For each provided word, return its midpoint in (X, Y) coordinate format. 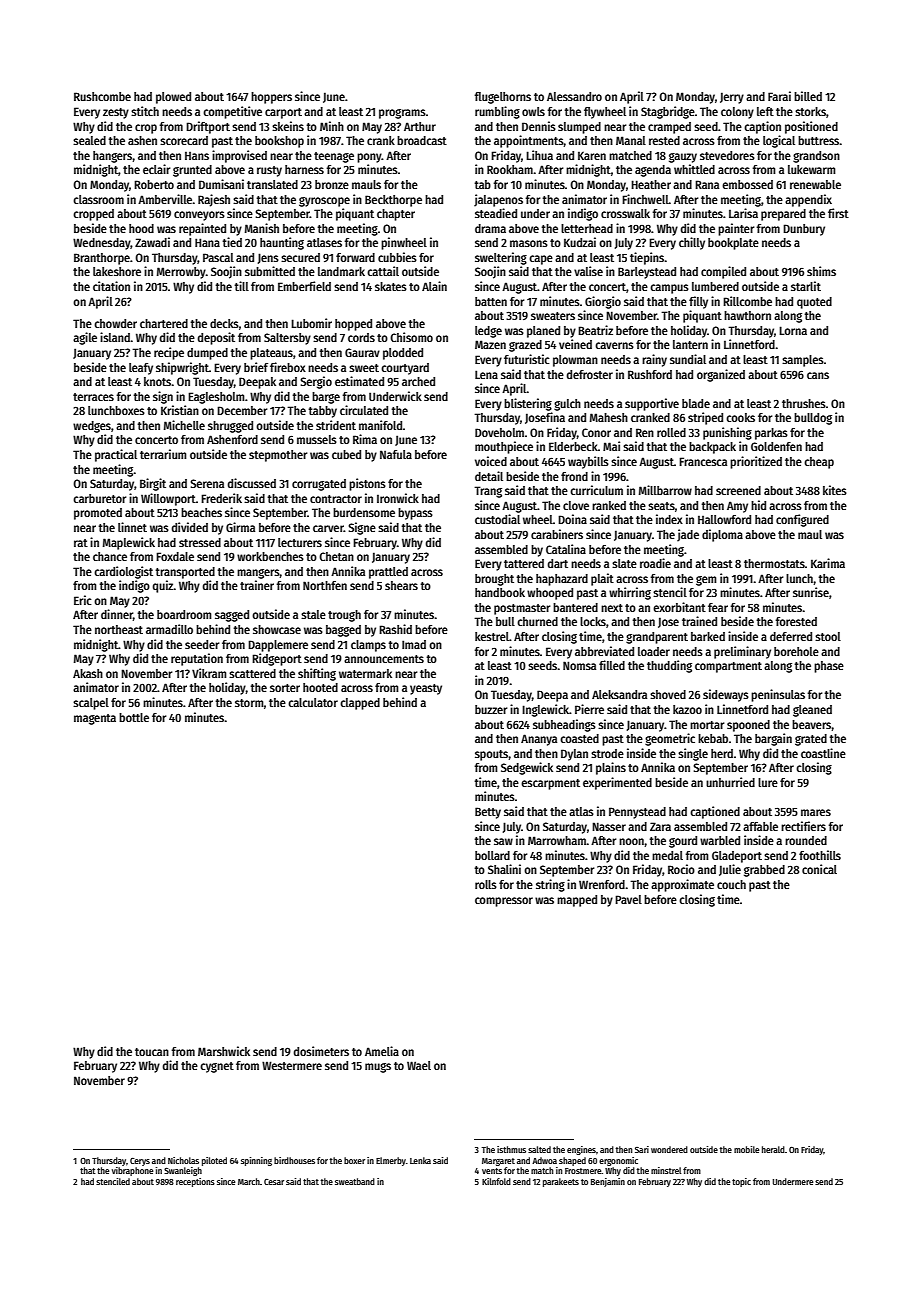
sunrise (811, 592)
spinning (256, 1161)
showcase (277, 629)
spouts (491, 755)
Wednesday (102, 244)
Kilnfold (496, 1181)
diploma (722, 535)
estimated (359, 381)
